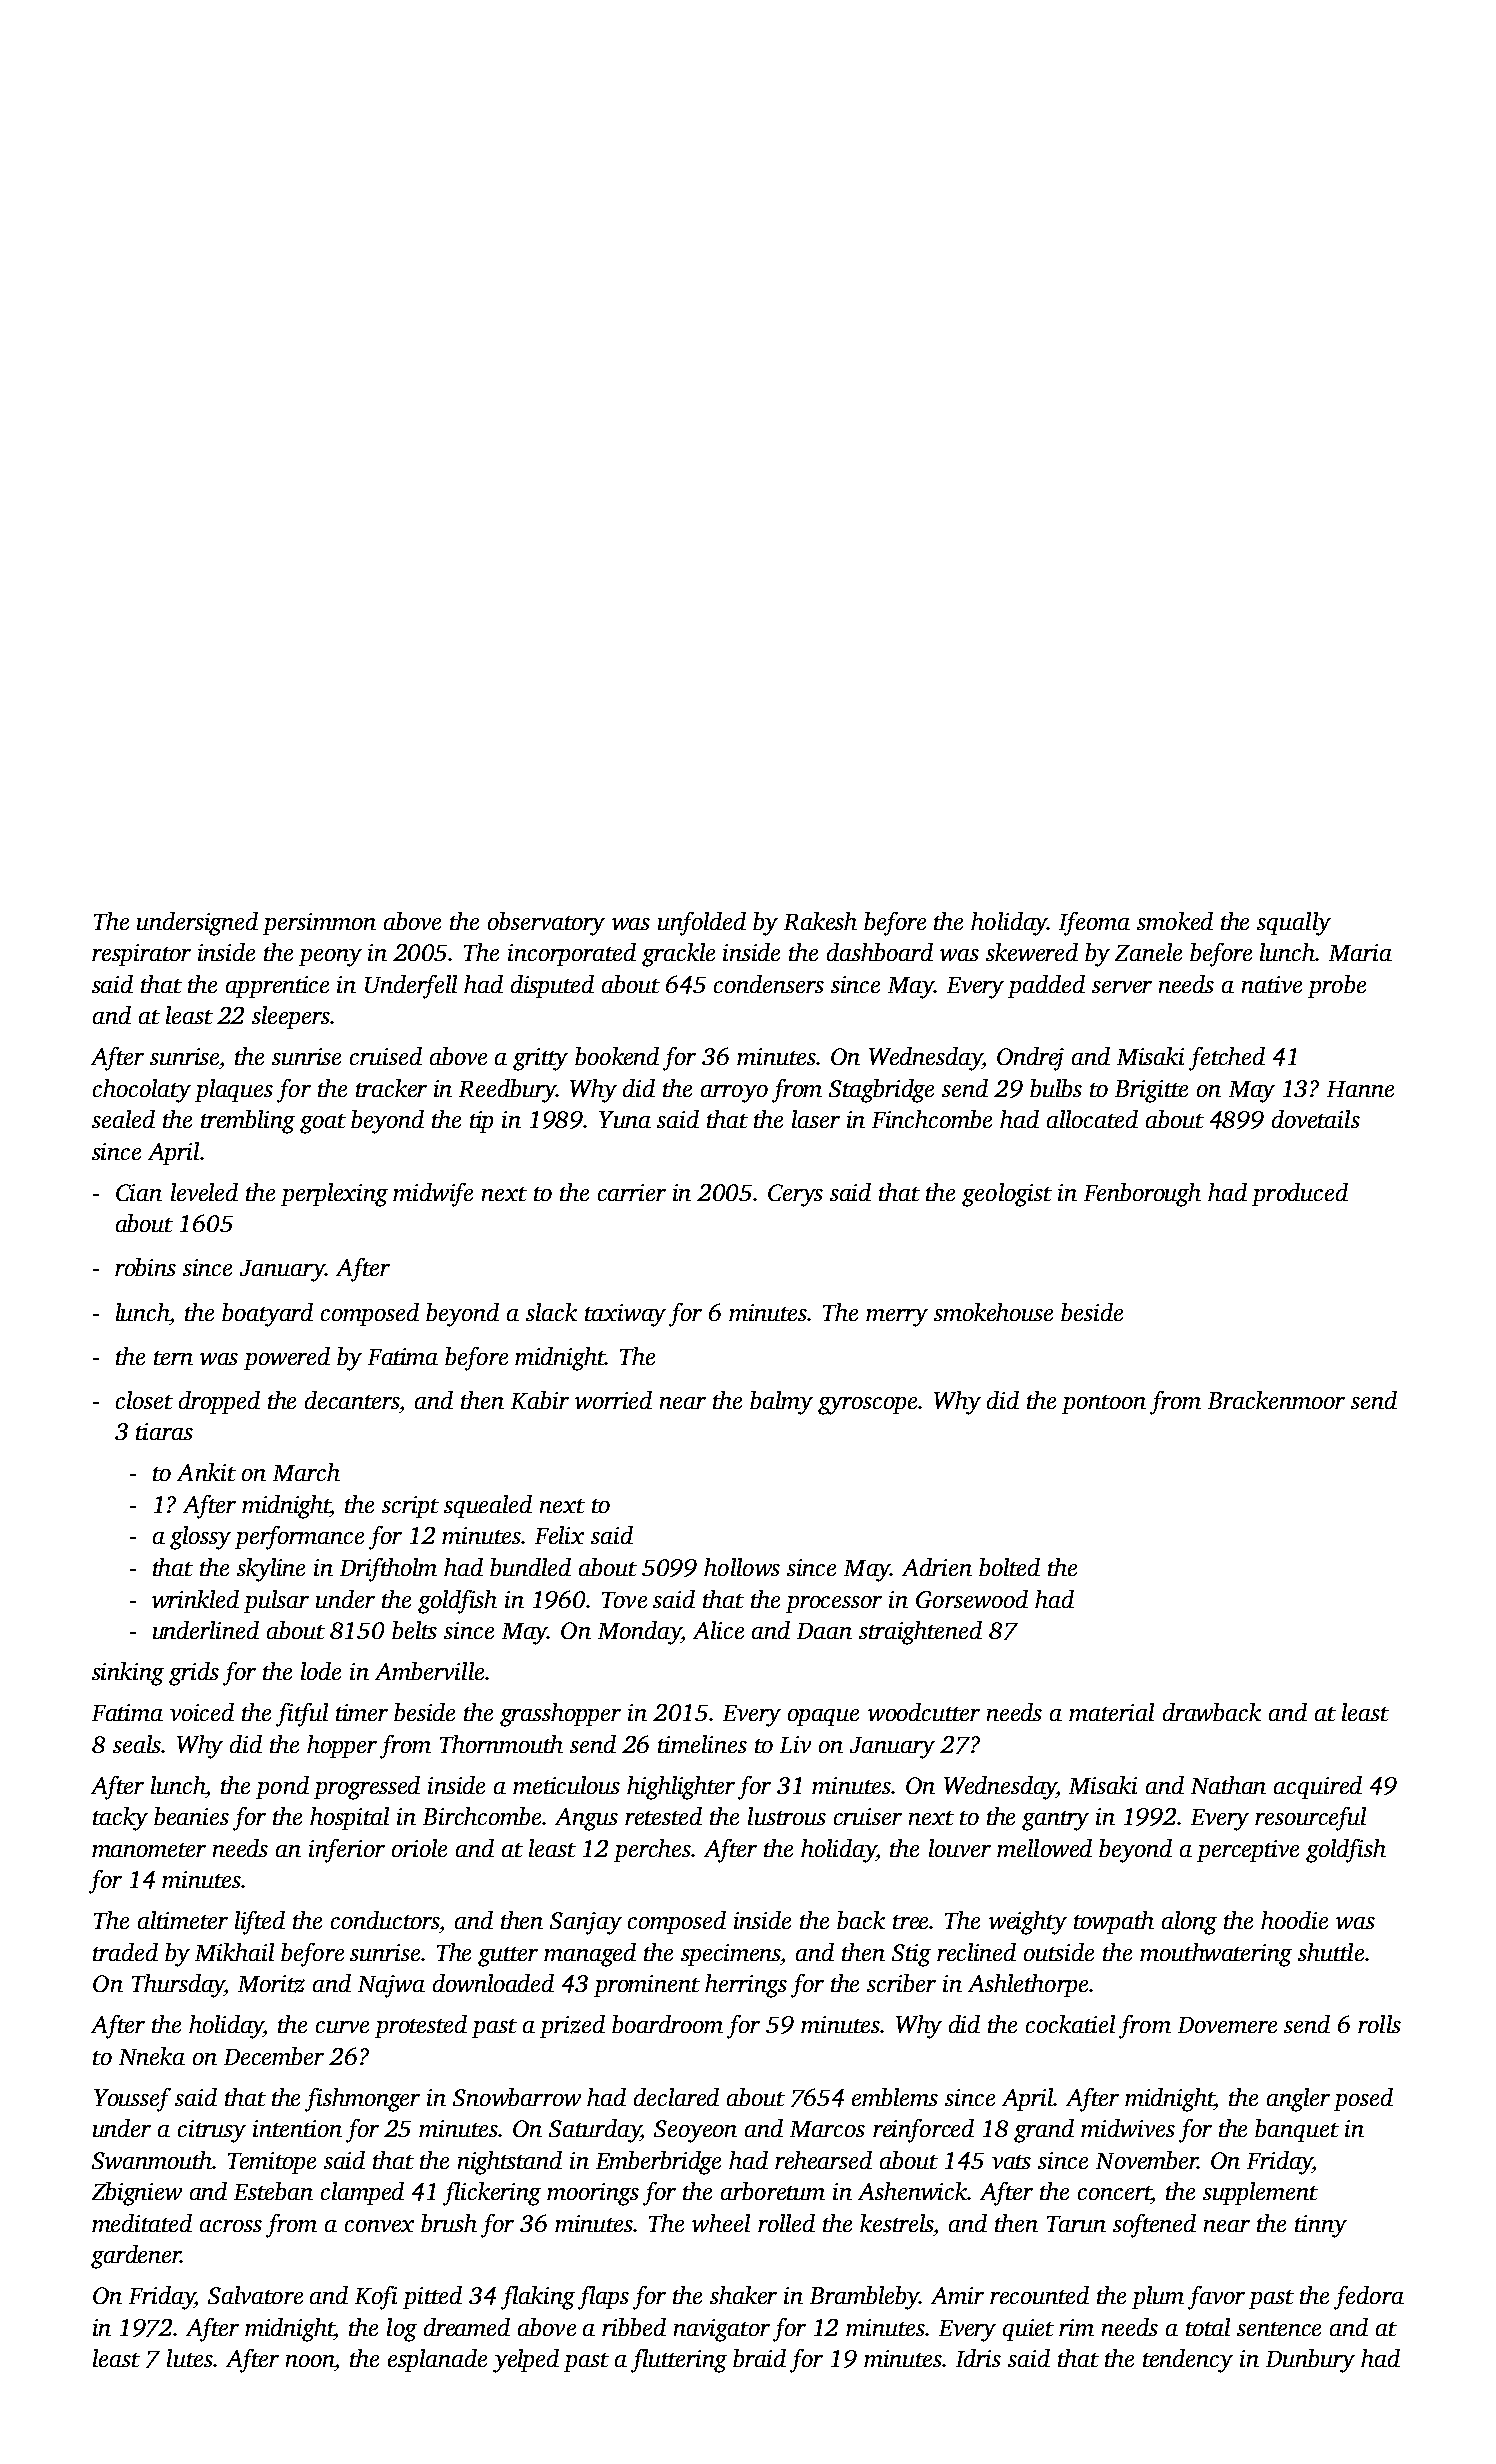 The width and height of the image is (1496, 2464). I want to click on Finchcombe, so click(932, 1119).
